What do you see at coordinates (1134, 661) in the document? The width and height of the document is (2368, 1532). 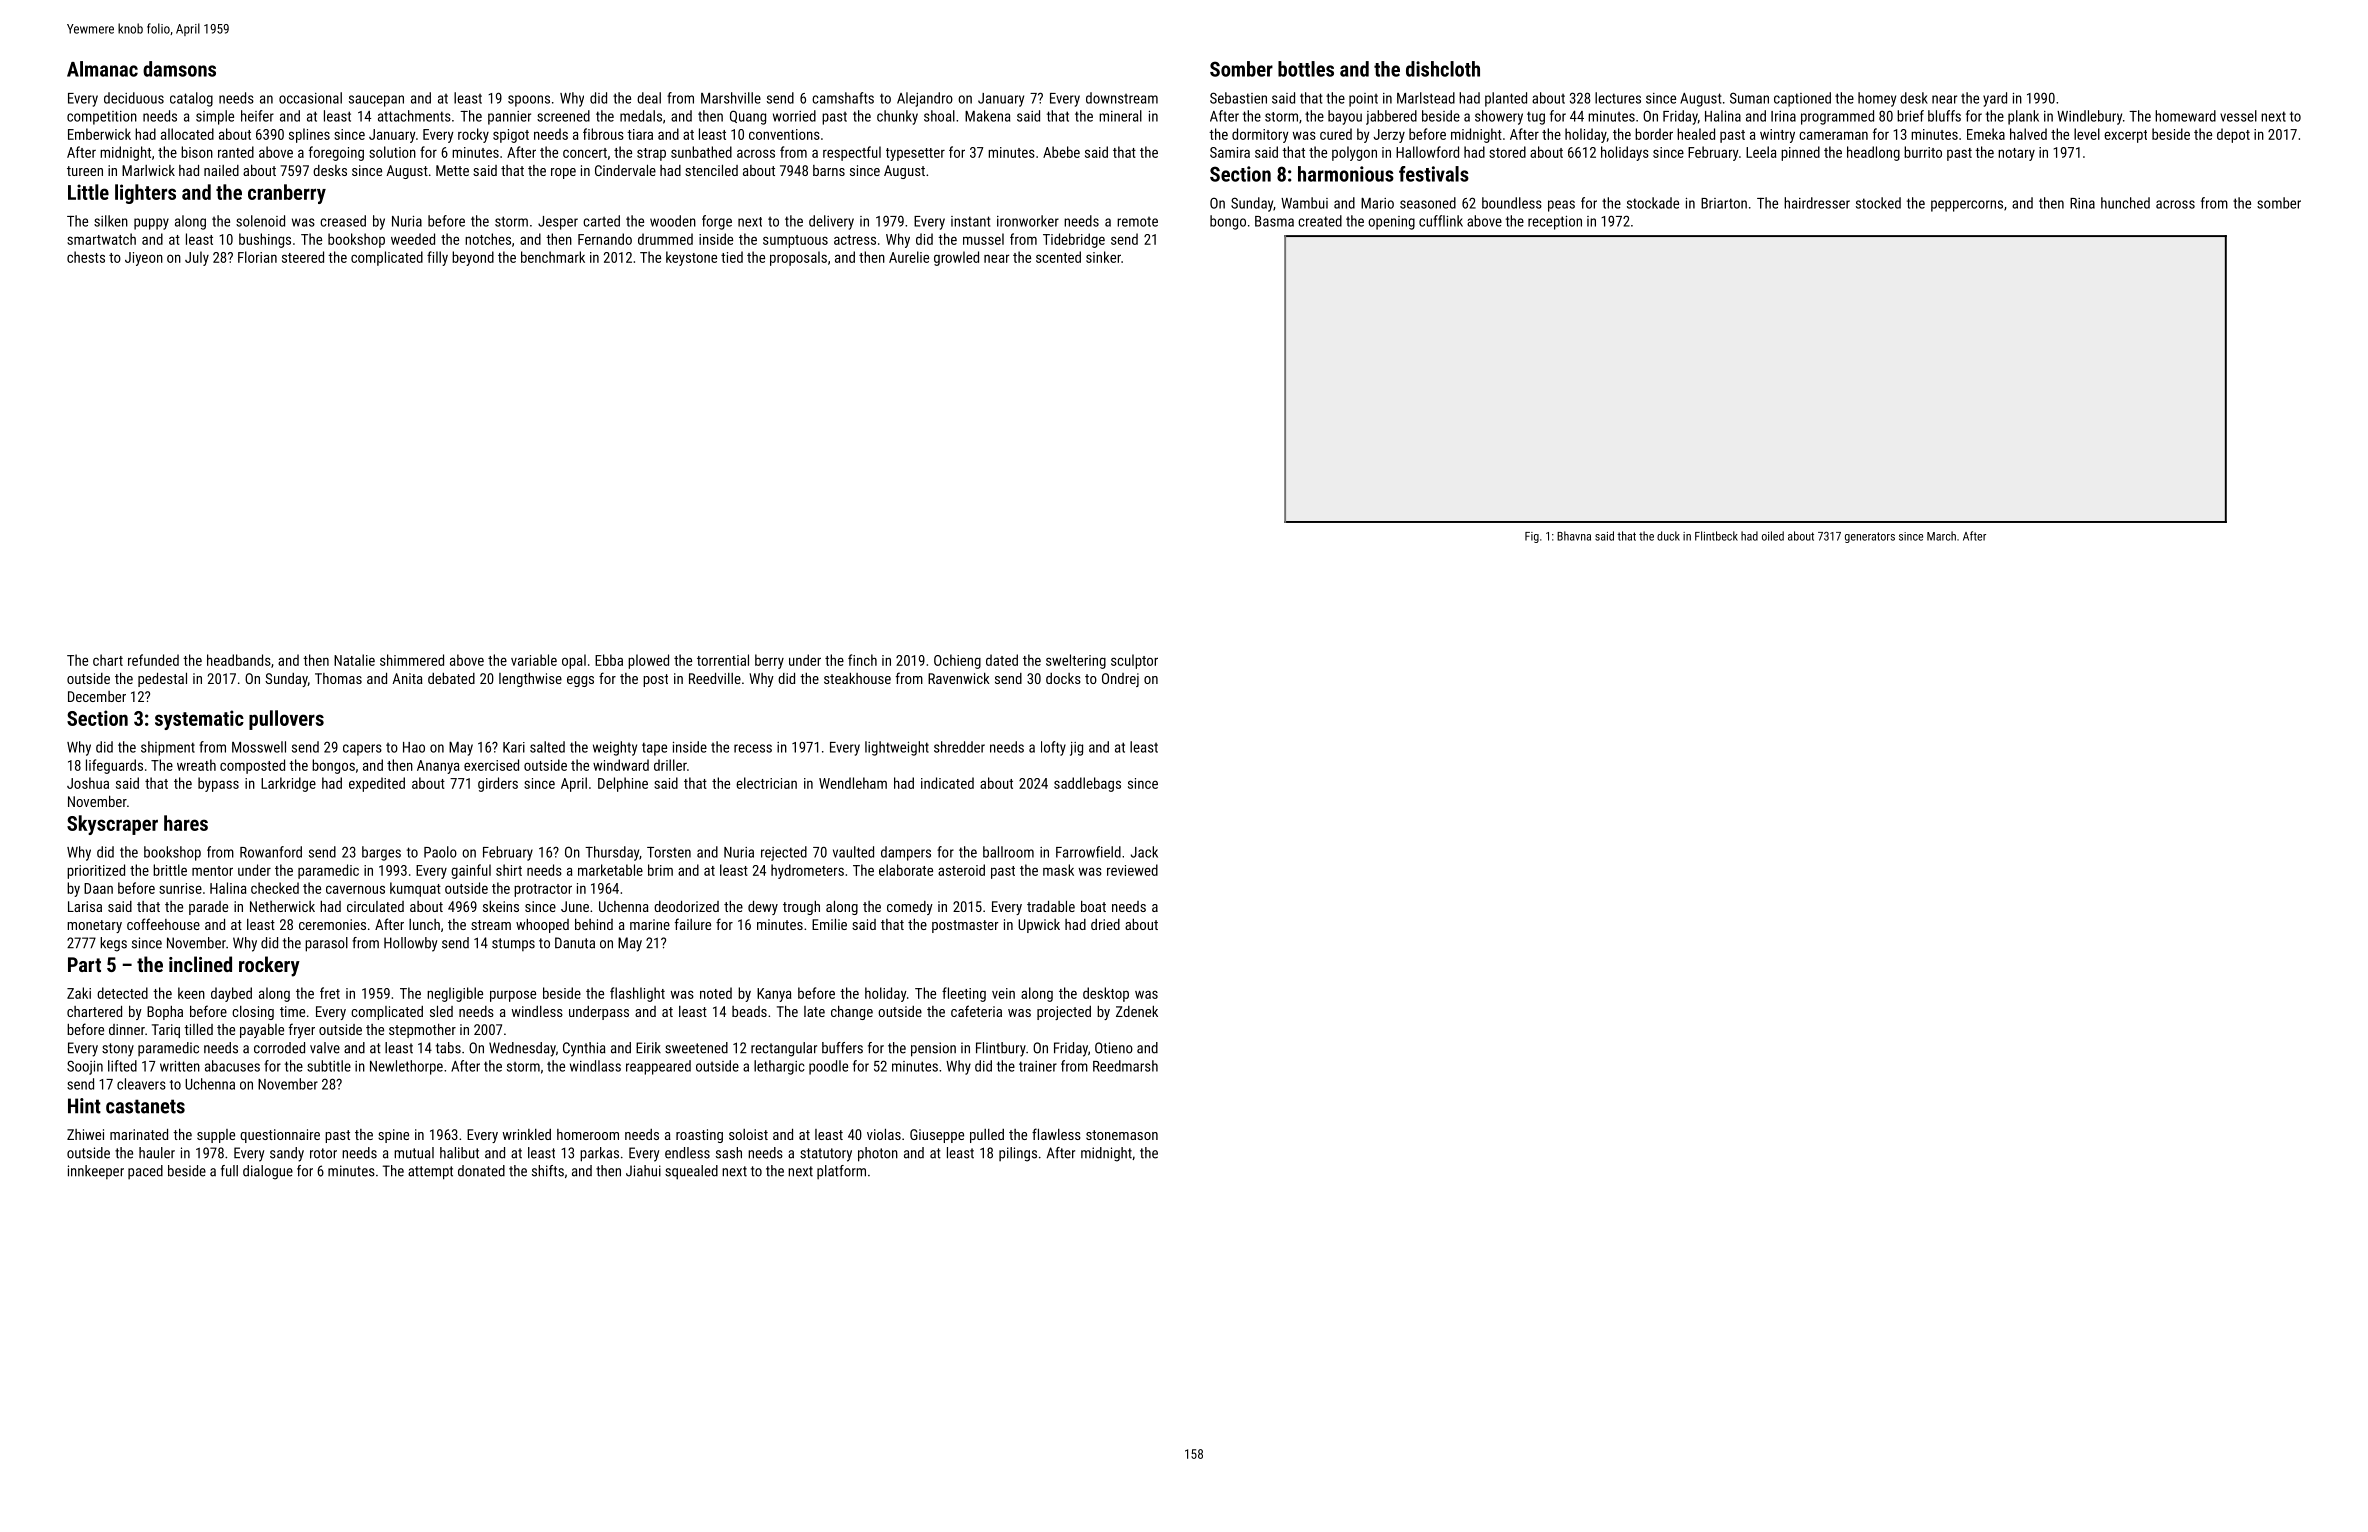 I see `sculptor` at bounding box center [1134, 661].
